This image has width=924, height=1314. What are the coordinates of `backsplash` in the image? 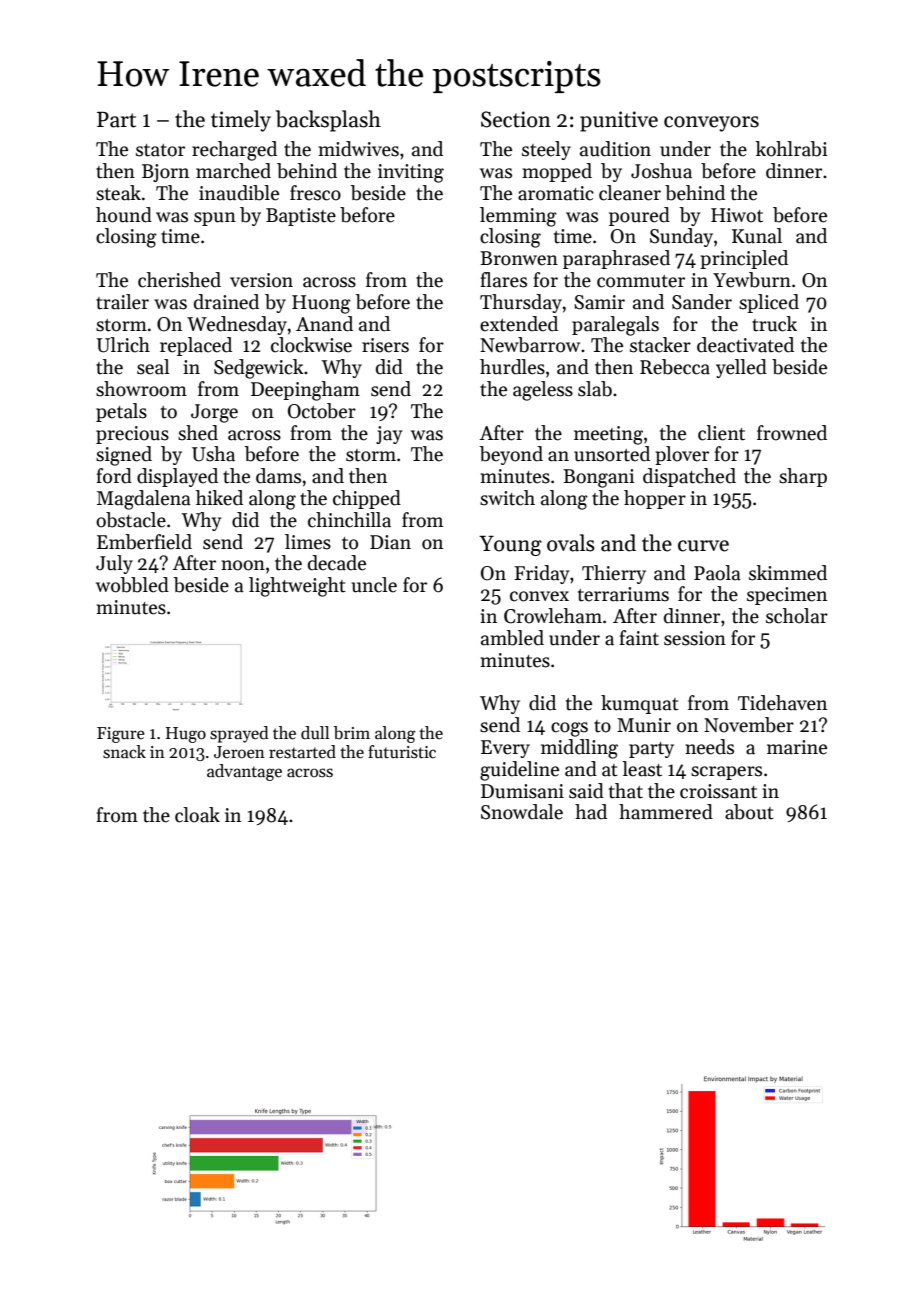 It's located at (328, 121).
